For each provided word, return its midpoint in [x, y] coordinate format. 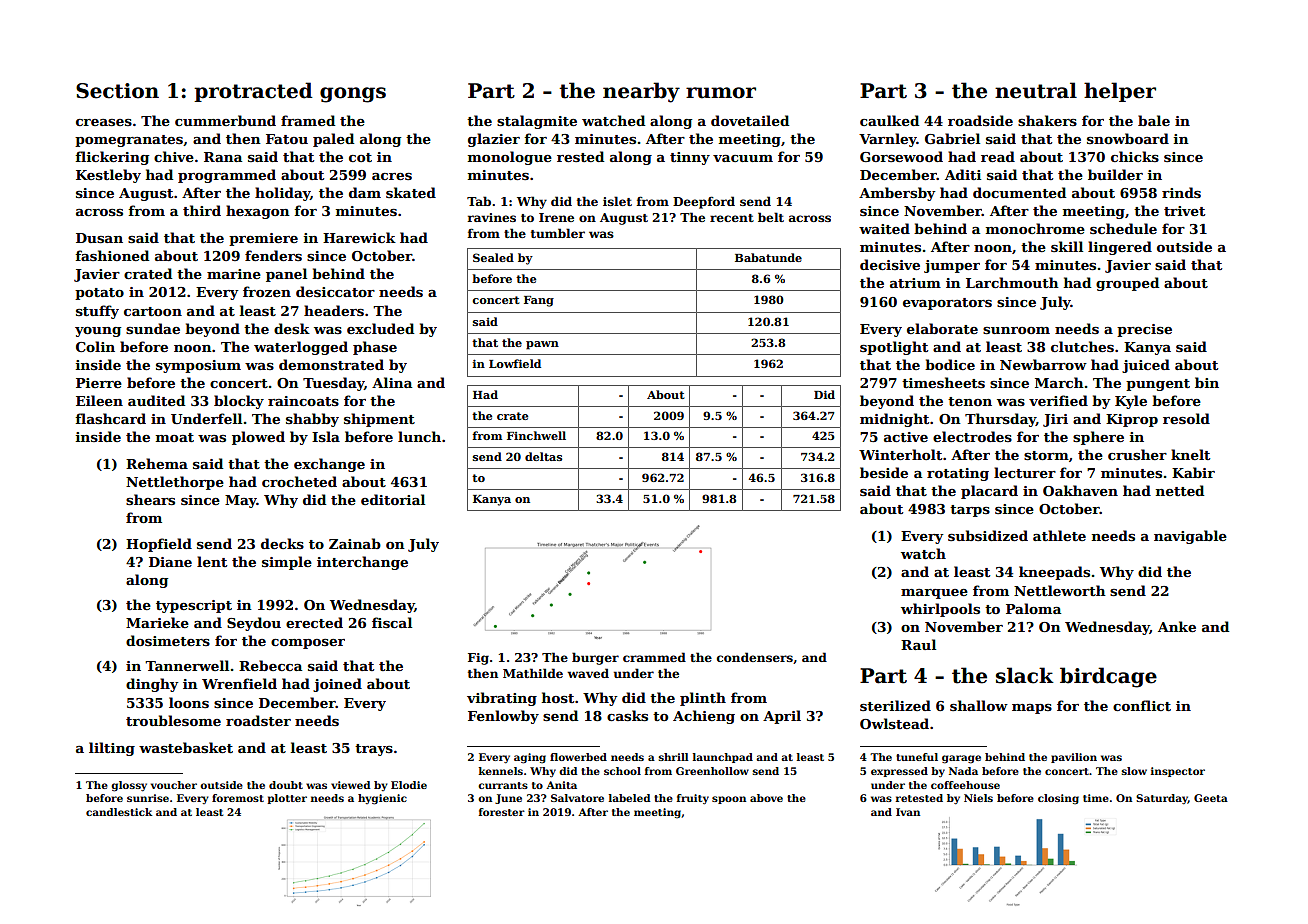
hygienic [382, 799]
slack [1025, 675]
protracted [253, 92]
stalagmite [537, 122]
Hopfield [159, 545]
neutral [1036, 90]
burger [595, 658]
